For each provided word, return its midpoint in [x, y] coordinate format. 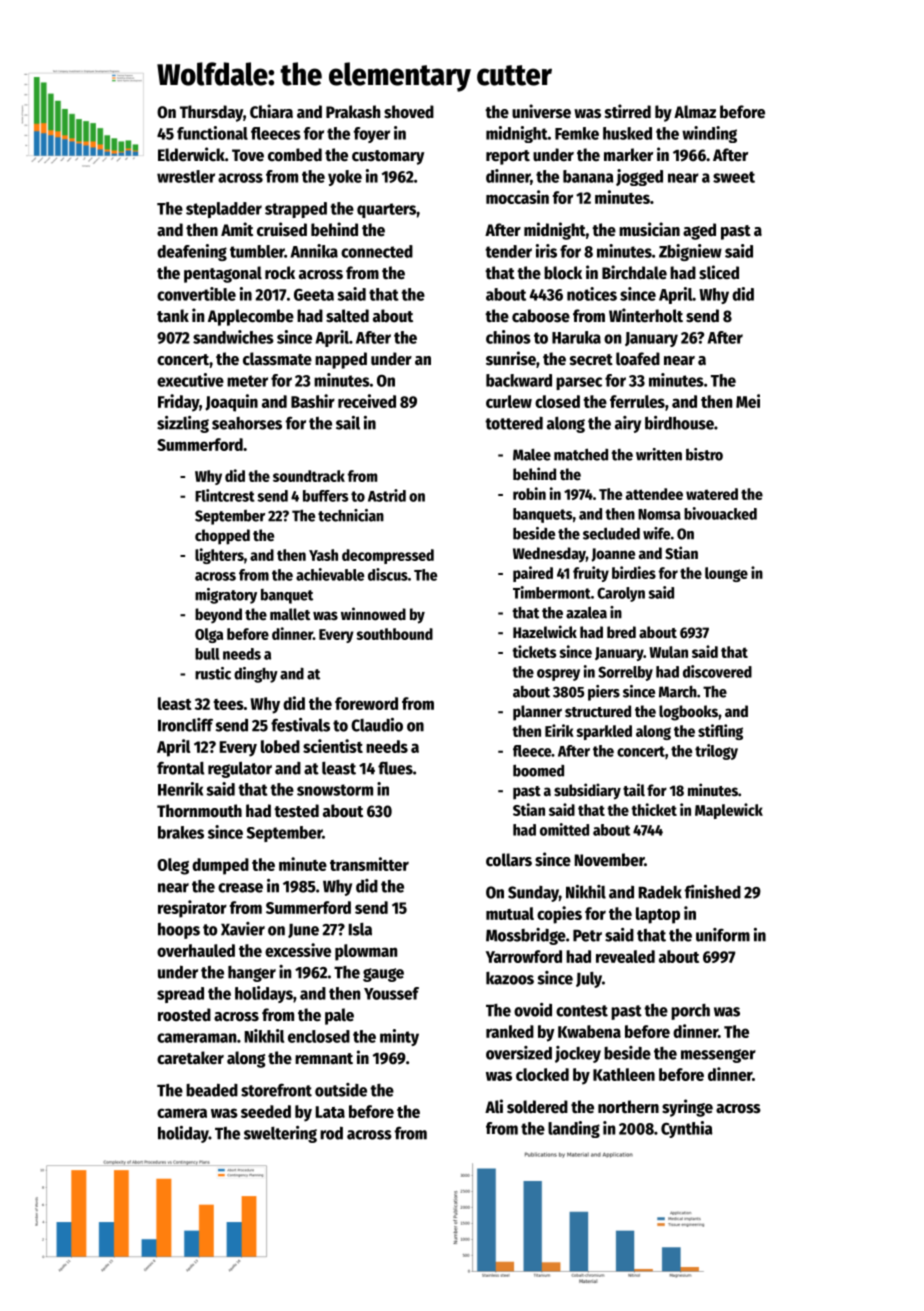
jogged [639, 177]
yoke [345, 178]
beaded [212, 1090]
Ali [494, 1106]
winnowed [373, 614]
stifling [720, 732]
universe [541, 111]
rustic [213, 673]
